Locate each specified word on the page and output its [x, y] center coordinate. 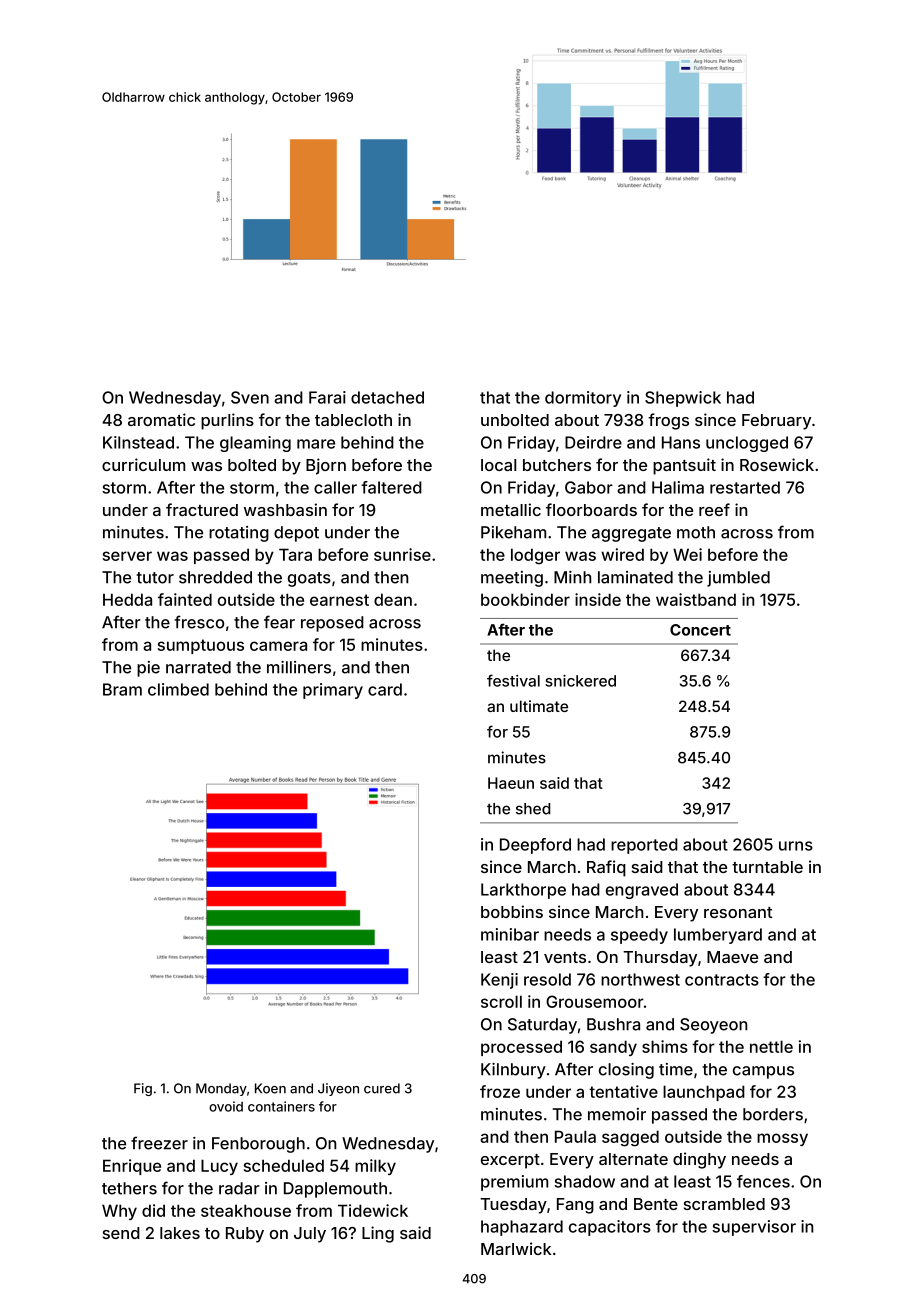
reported [644, 846]
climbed [178, 689]
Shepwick [683, 399]
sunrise [402, 554]
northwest [640, 979]
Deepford [535, 846]
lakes [180, 1233]
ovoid [226, 1106]
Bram [122, 689]
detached [387, 397]
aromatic [161, 419]
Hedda [127, 599]
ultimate [539, 706]
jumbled [738, 579]
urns [796, 846]
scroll [501, 1001]
